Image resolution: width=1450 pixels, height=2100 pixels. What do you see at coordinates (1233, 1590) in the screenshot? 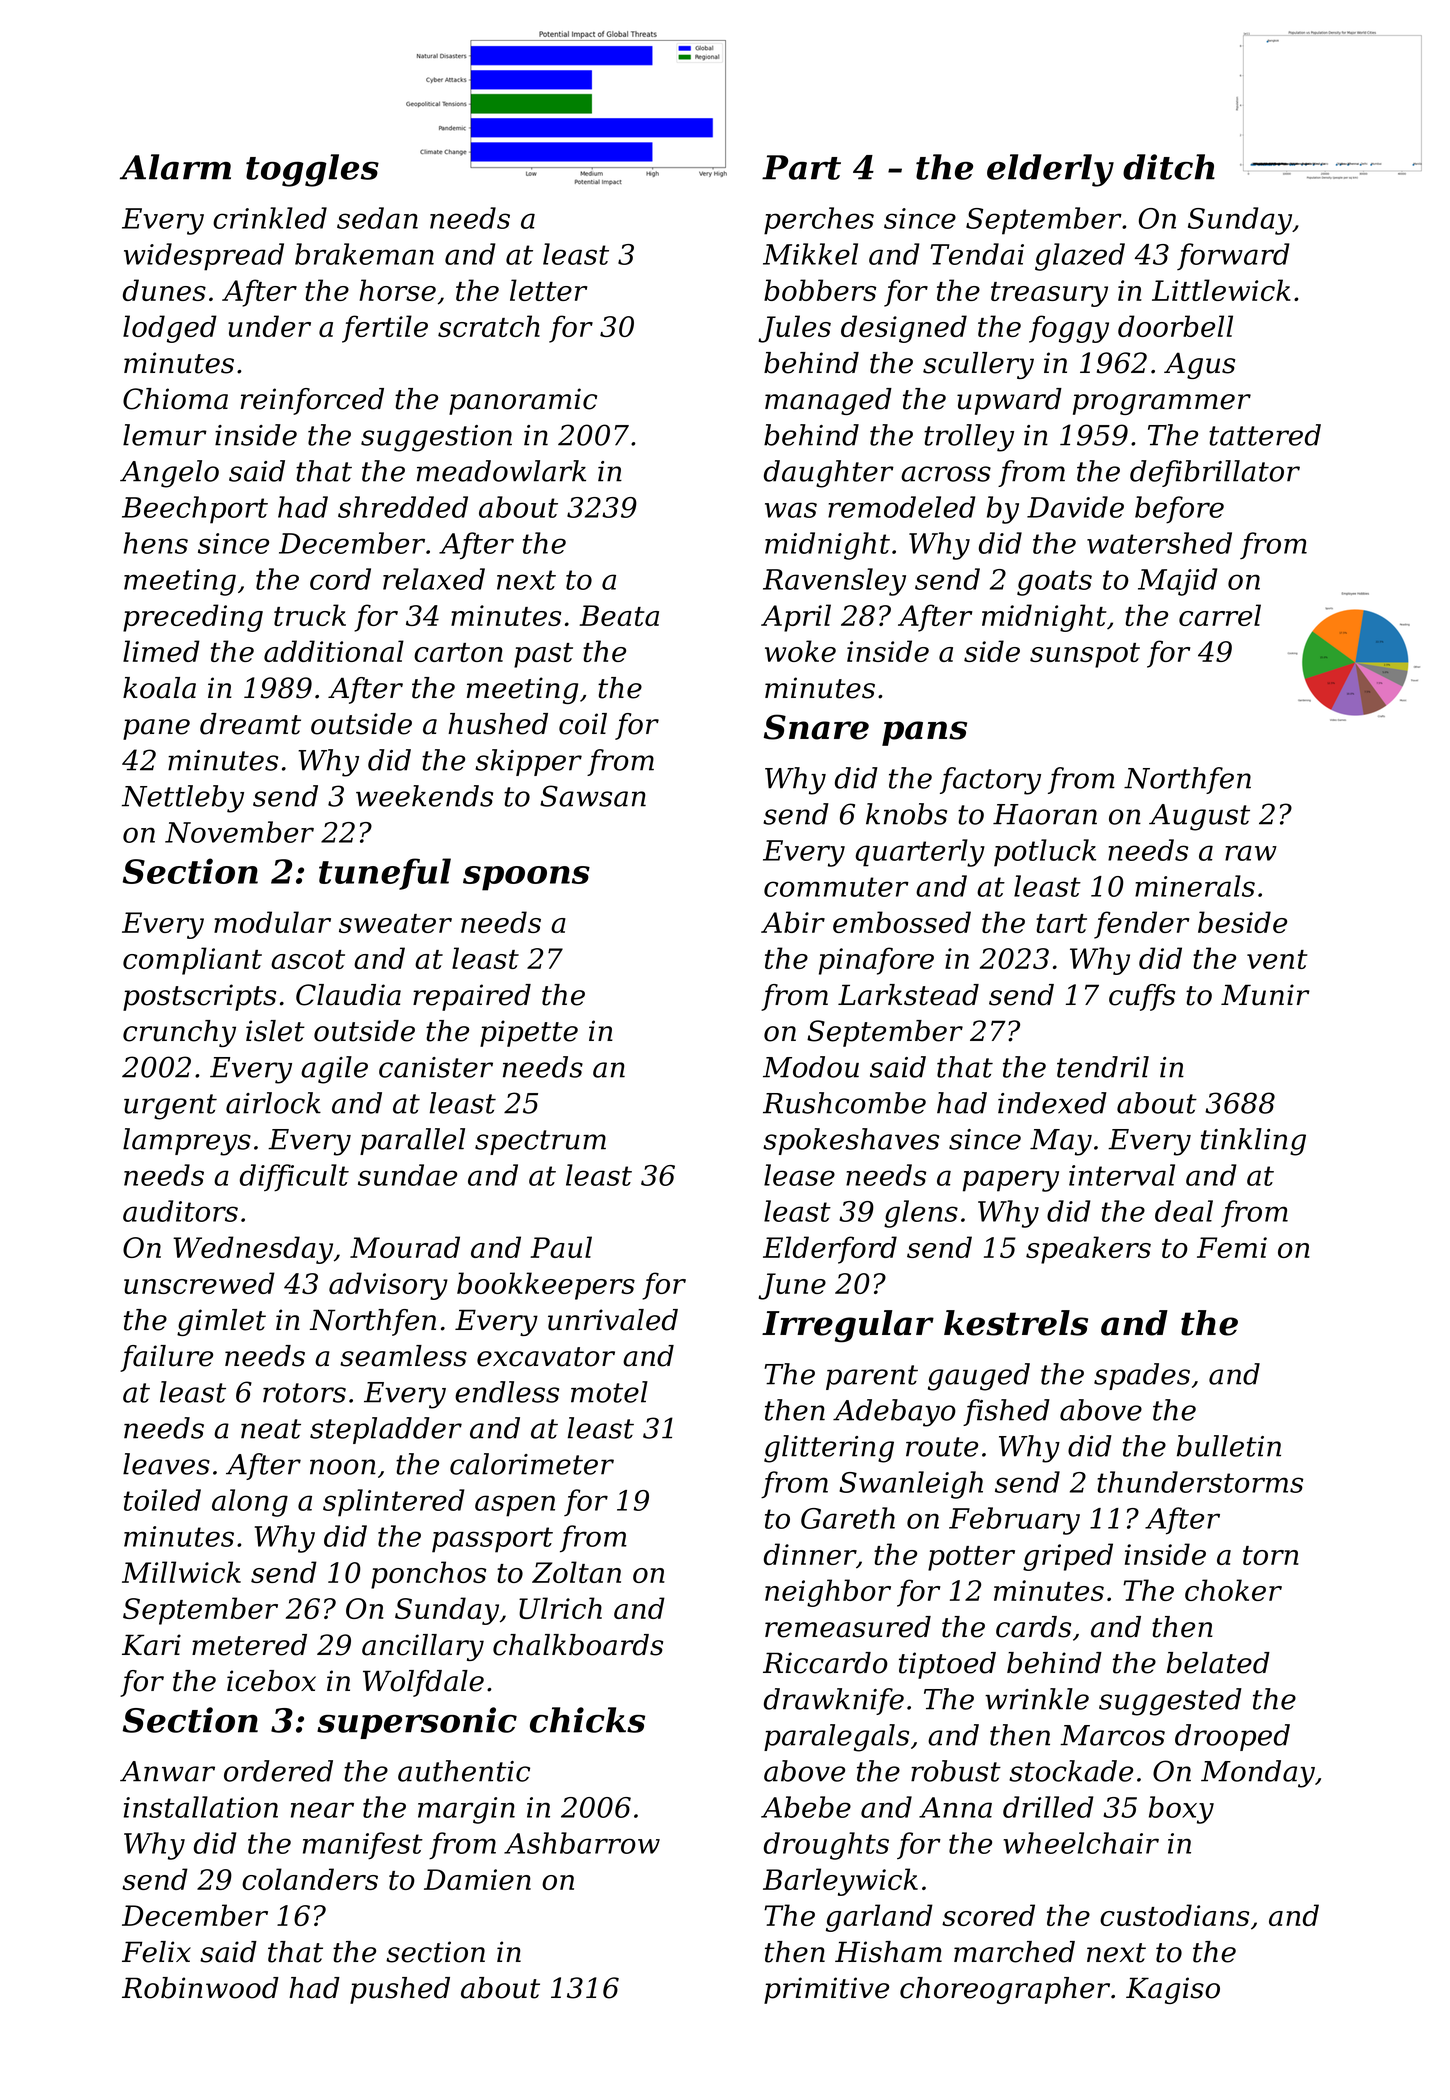
I see `choker` at bounding box center [1233, 1590].
